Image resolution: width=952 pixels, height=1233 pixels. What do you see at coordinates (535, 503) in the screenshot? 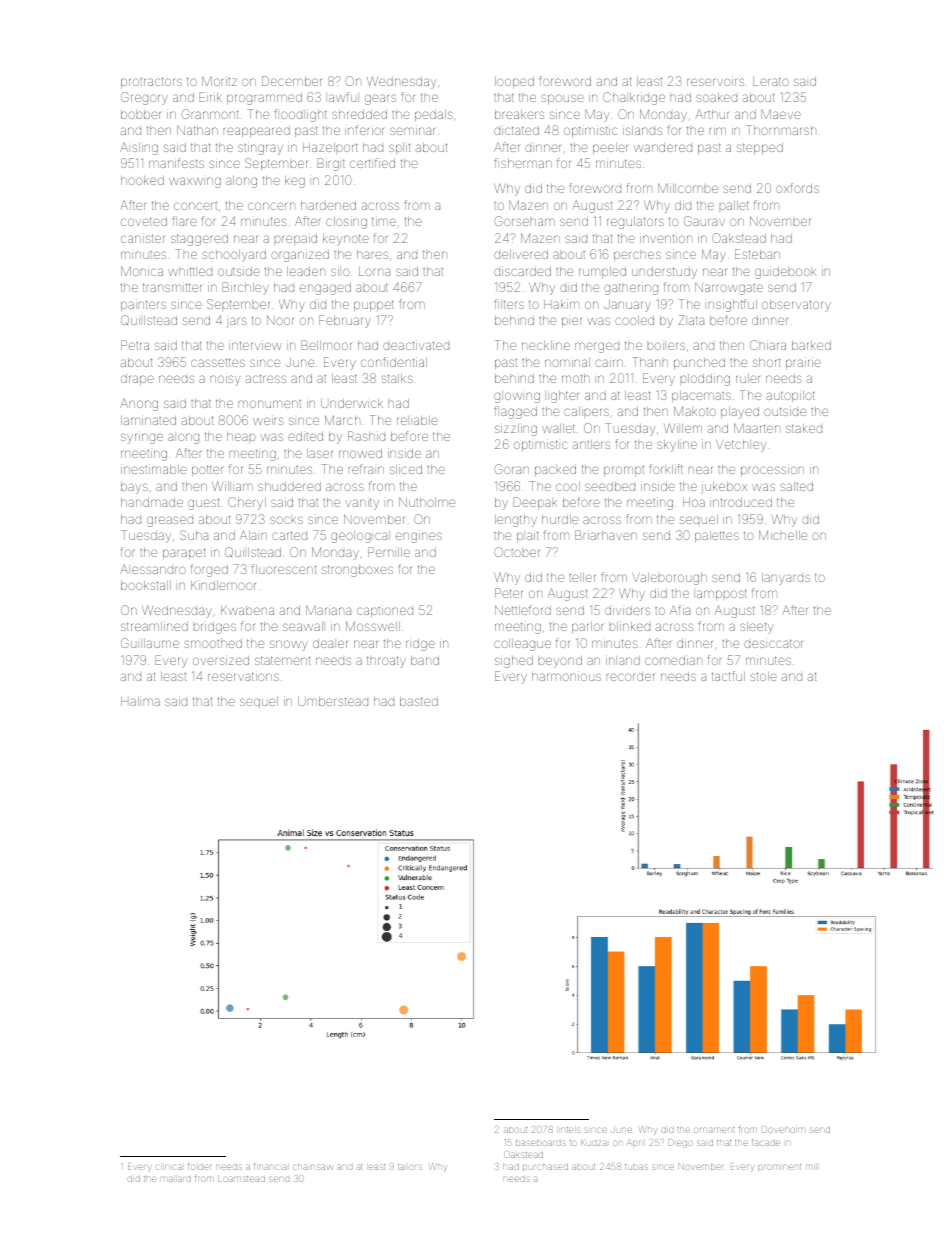
I see `Deepak` at bounding box center [535, 503].
